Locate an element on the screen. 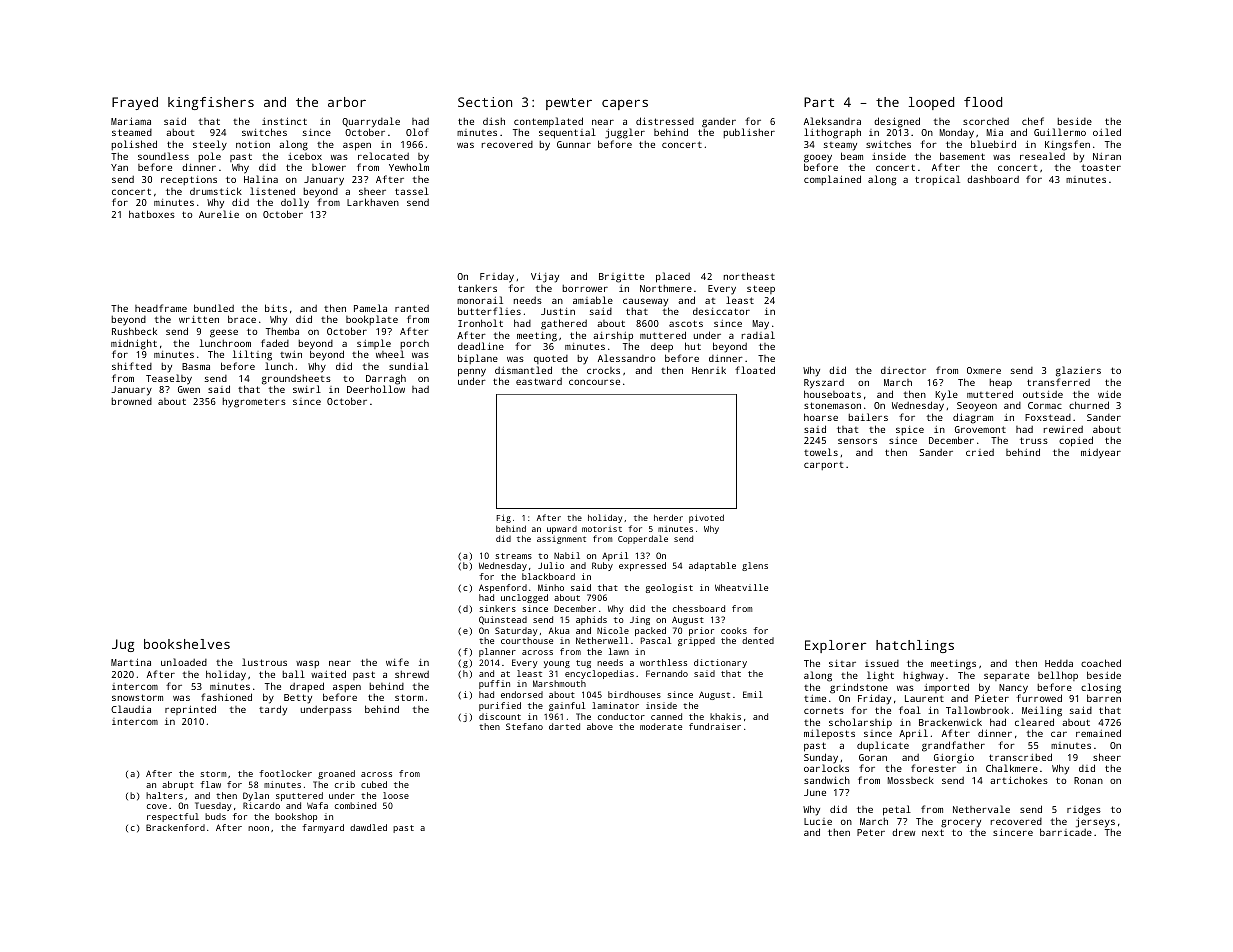 Image resolution: width=1233 pixels, height=952 pixels. swirl is located at coordinates (307, 389).
